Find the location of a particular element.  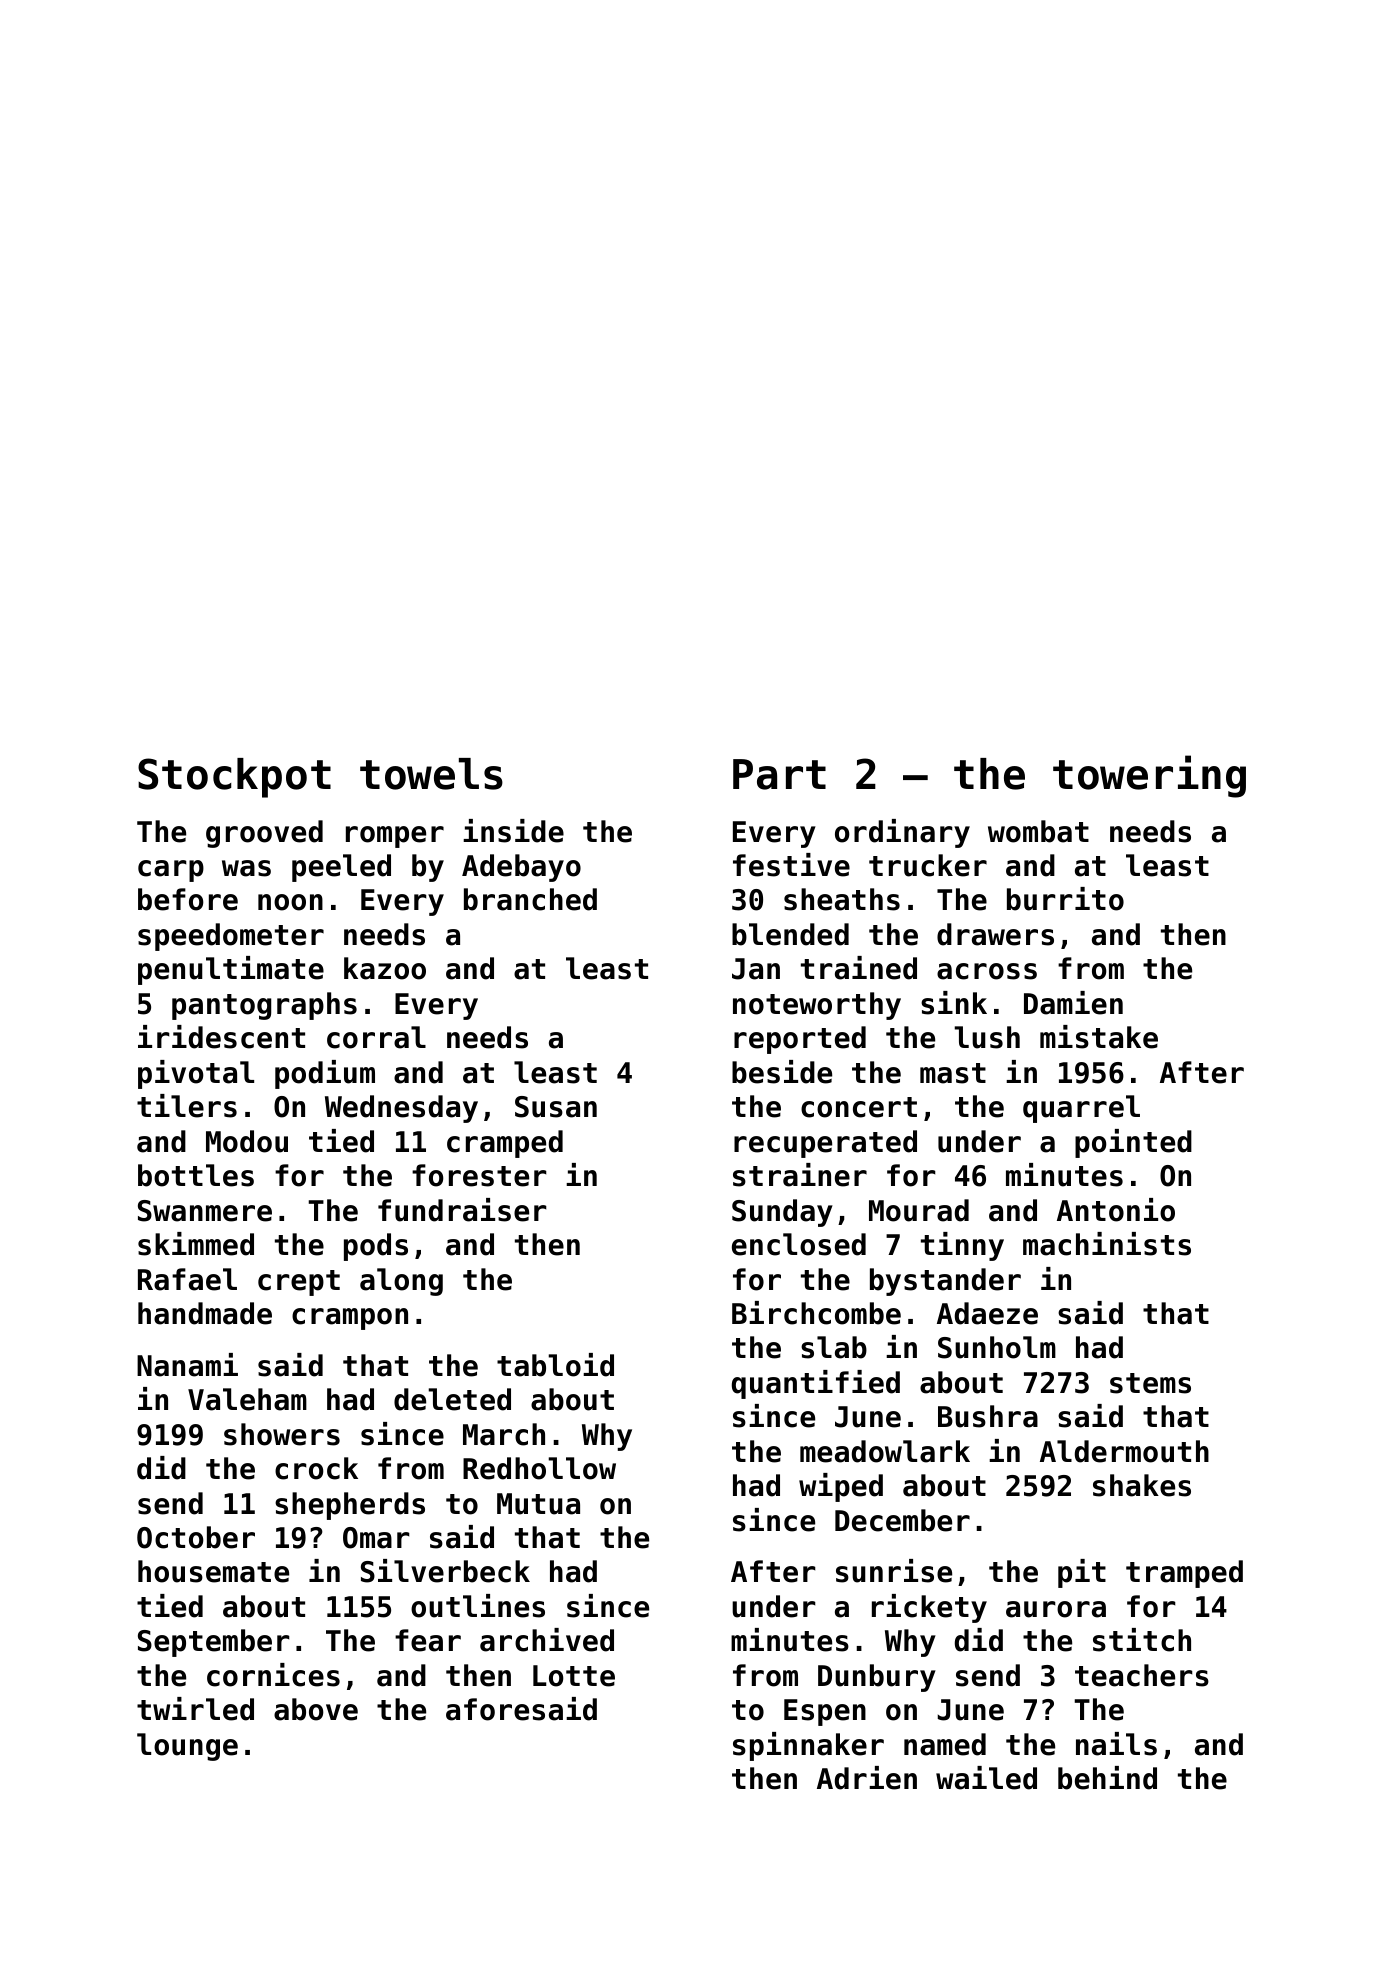

towels is located at coordinates (431, 774).
